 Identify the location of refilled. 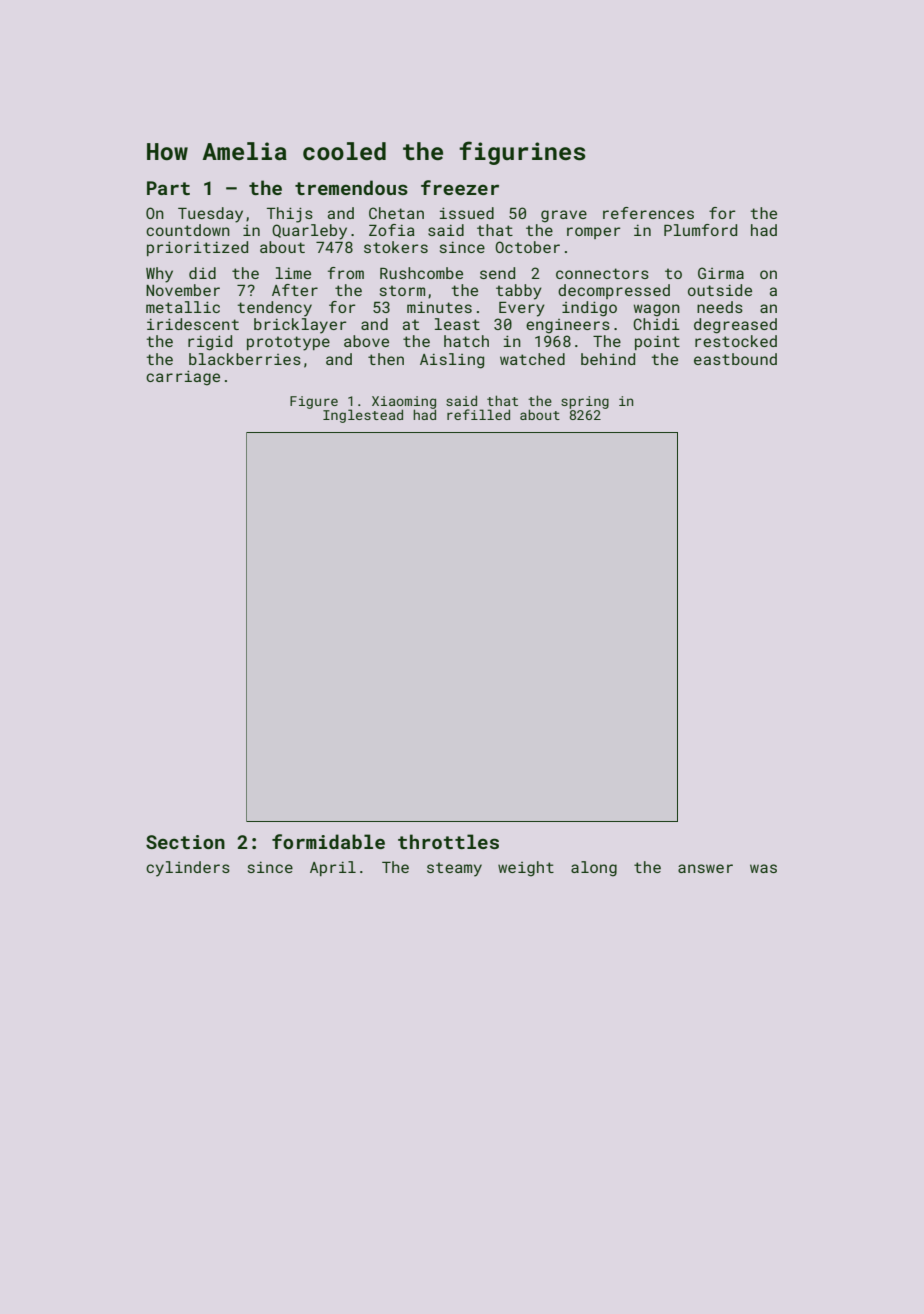
(478, 414).
